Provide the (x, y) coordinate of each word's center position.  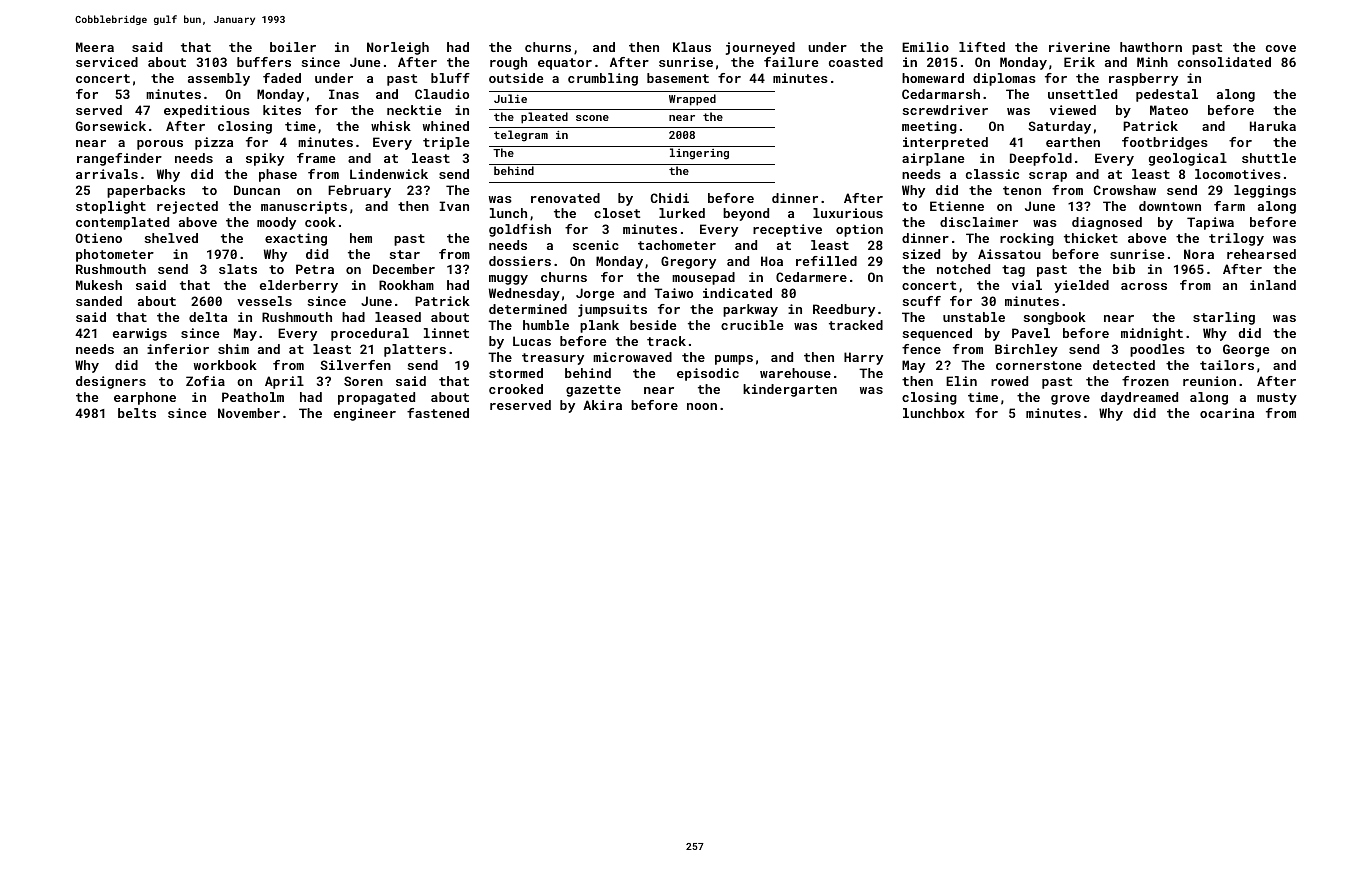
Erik (1079, 62)
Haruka (1273, 126)
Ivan (454, 206)
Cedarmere (811, 277)
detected (1124, 365)
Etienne (957, 206)
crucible (752, 325)
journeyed (760, 48)
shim (233, 349)
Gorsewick (111, 126)
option (859, 230)
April (284, 382)
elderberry (299, 286)
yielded (1081, 286)
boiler (293, 47)
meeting (929, 127)
